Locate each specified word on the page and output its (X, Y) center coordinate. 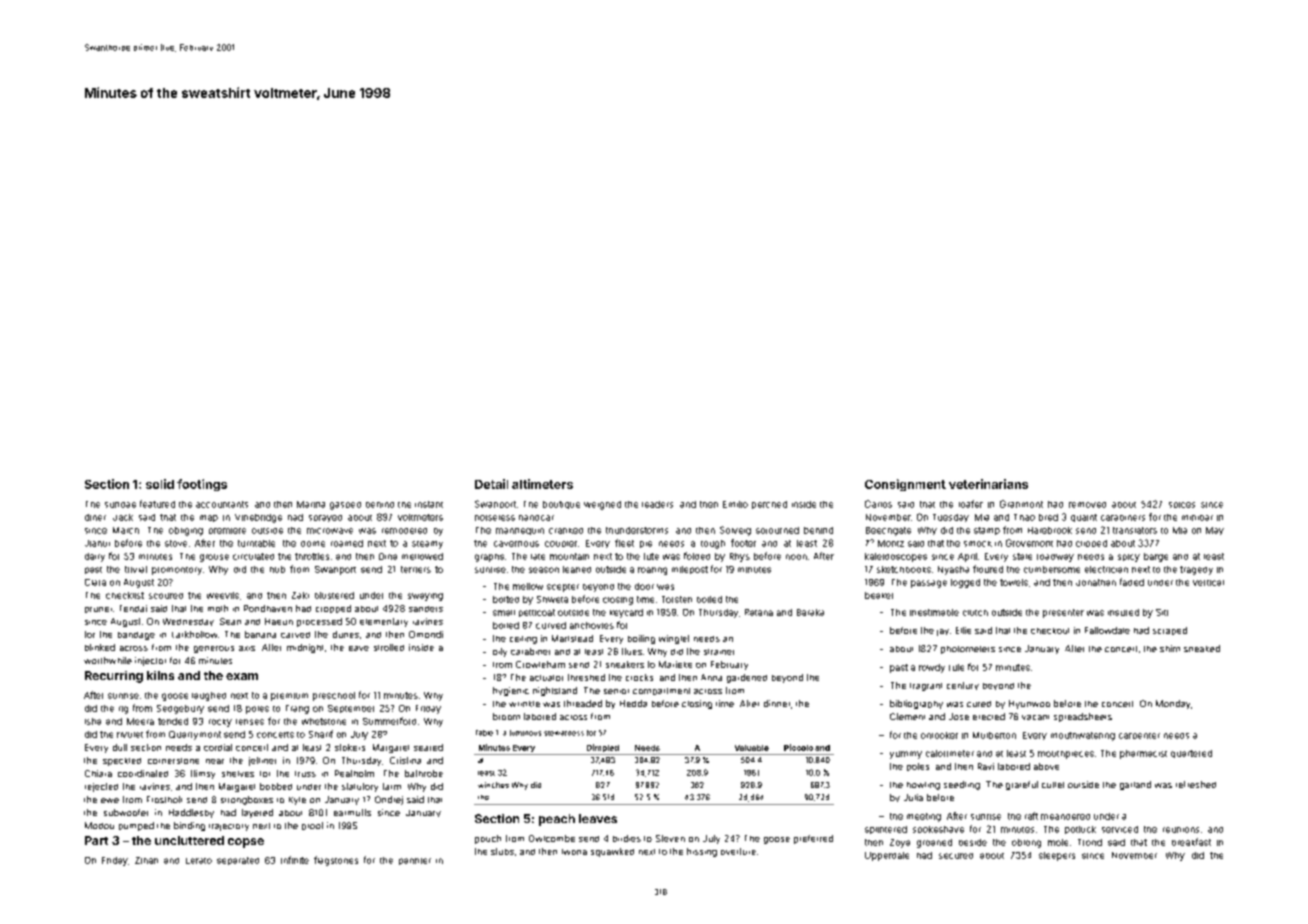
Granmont (1021, 504)
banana (260, 634)
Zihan (146, 860)
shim (1170, 648)
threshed (586, 677)
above (1046, 766)
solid (160, 484)
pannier (415, 861)
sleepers (1057, 856)
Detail (491, 484)
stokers (350, 747)
